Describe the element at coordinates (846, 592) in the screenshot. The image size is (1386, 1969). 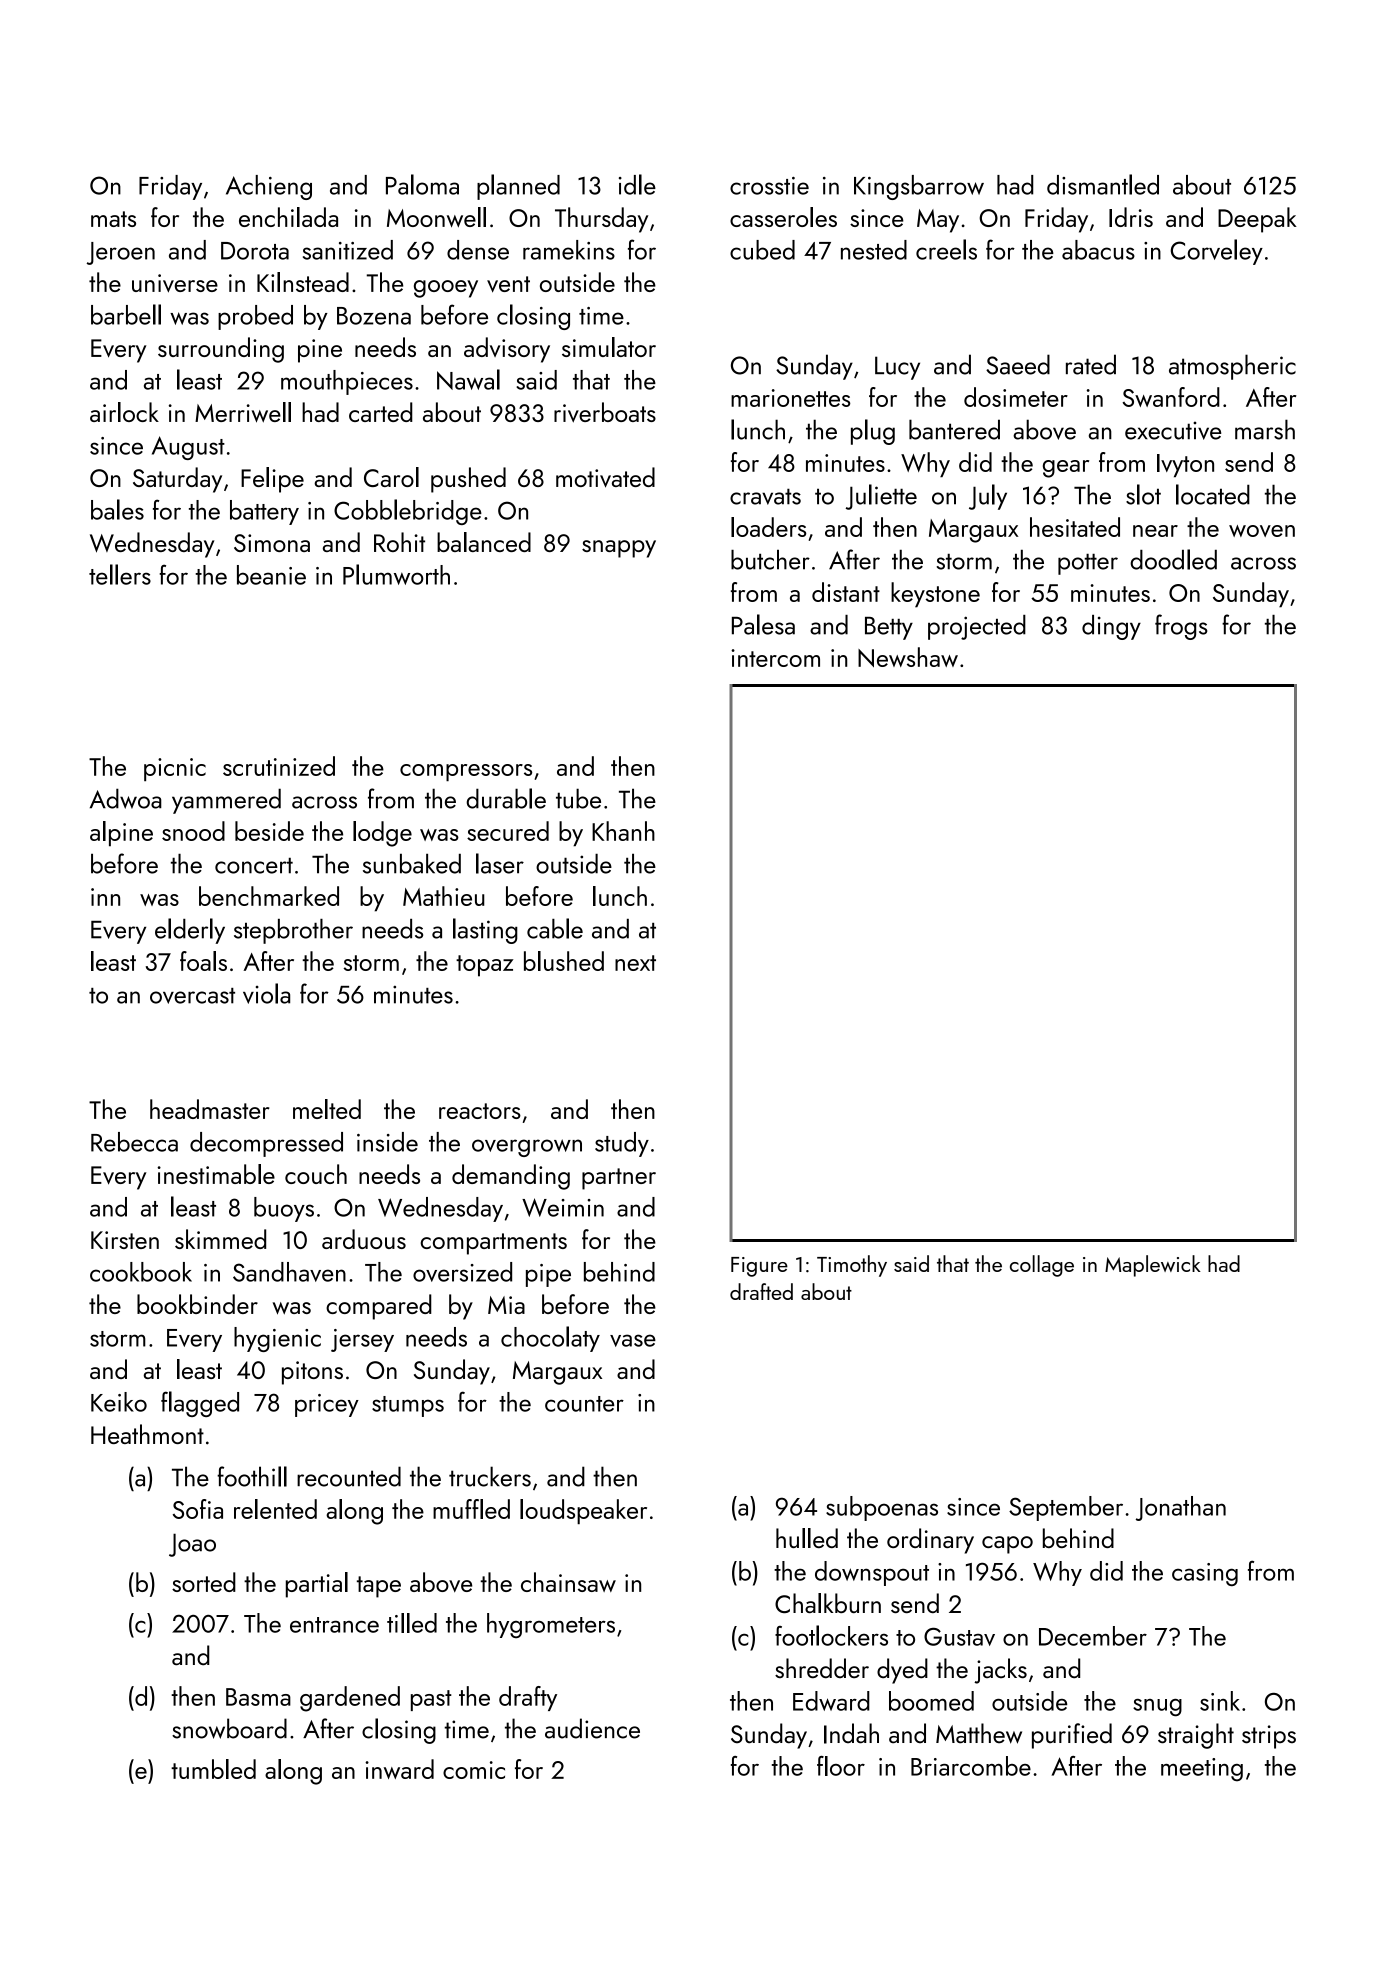
I see `distant` at that location.
